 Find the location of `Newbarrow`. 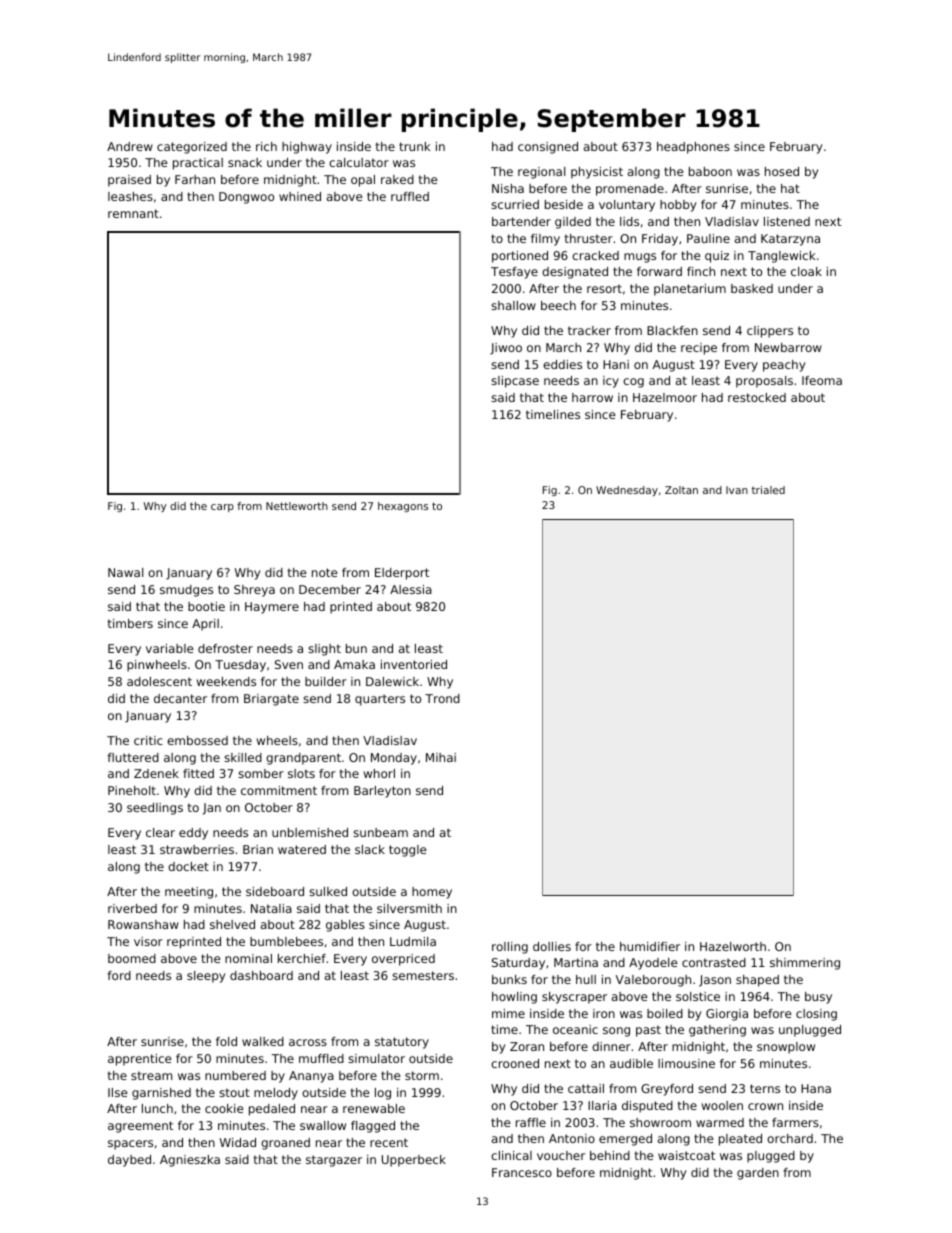

Newbarrow is located at coordinates (788, 347).
